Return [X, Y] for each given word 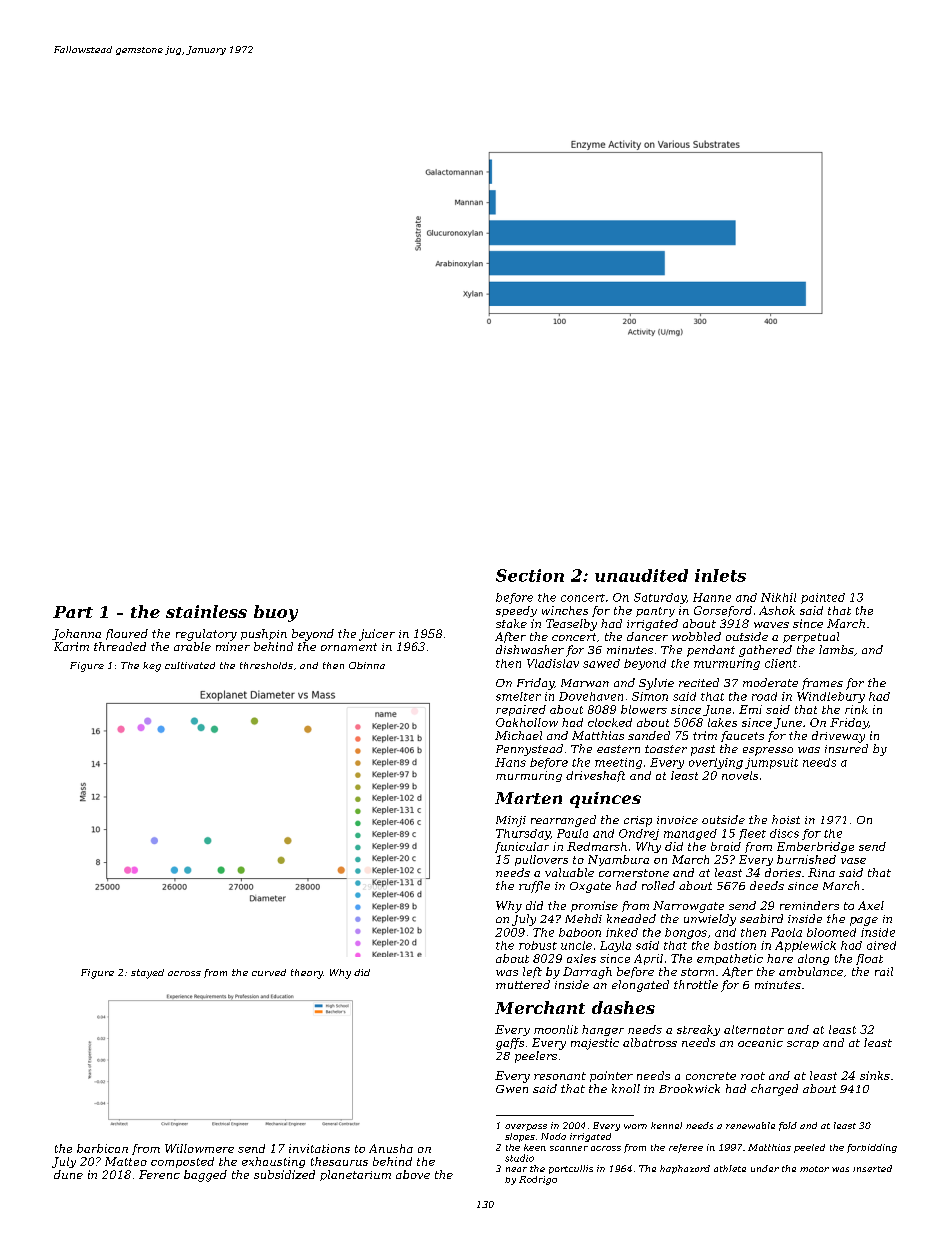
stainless [206, 611]
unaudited [641, 575]
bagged [205, 1176]
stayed [147, 974]
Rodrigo [538, 1180]
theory [307, 974]
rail [884, 971]
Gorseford [723, 611]
